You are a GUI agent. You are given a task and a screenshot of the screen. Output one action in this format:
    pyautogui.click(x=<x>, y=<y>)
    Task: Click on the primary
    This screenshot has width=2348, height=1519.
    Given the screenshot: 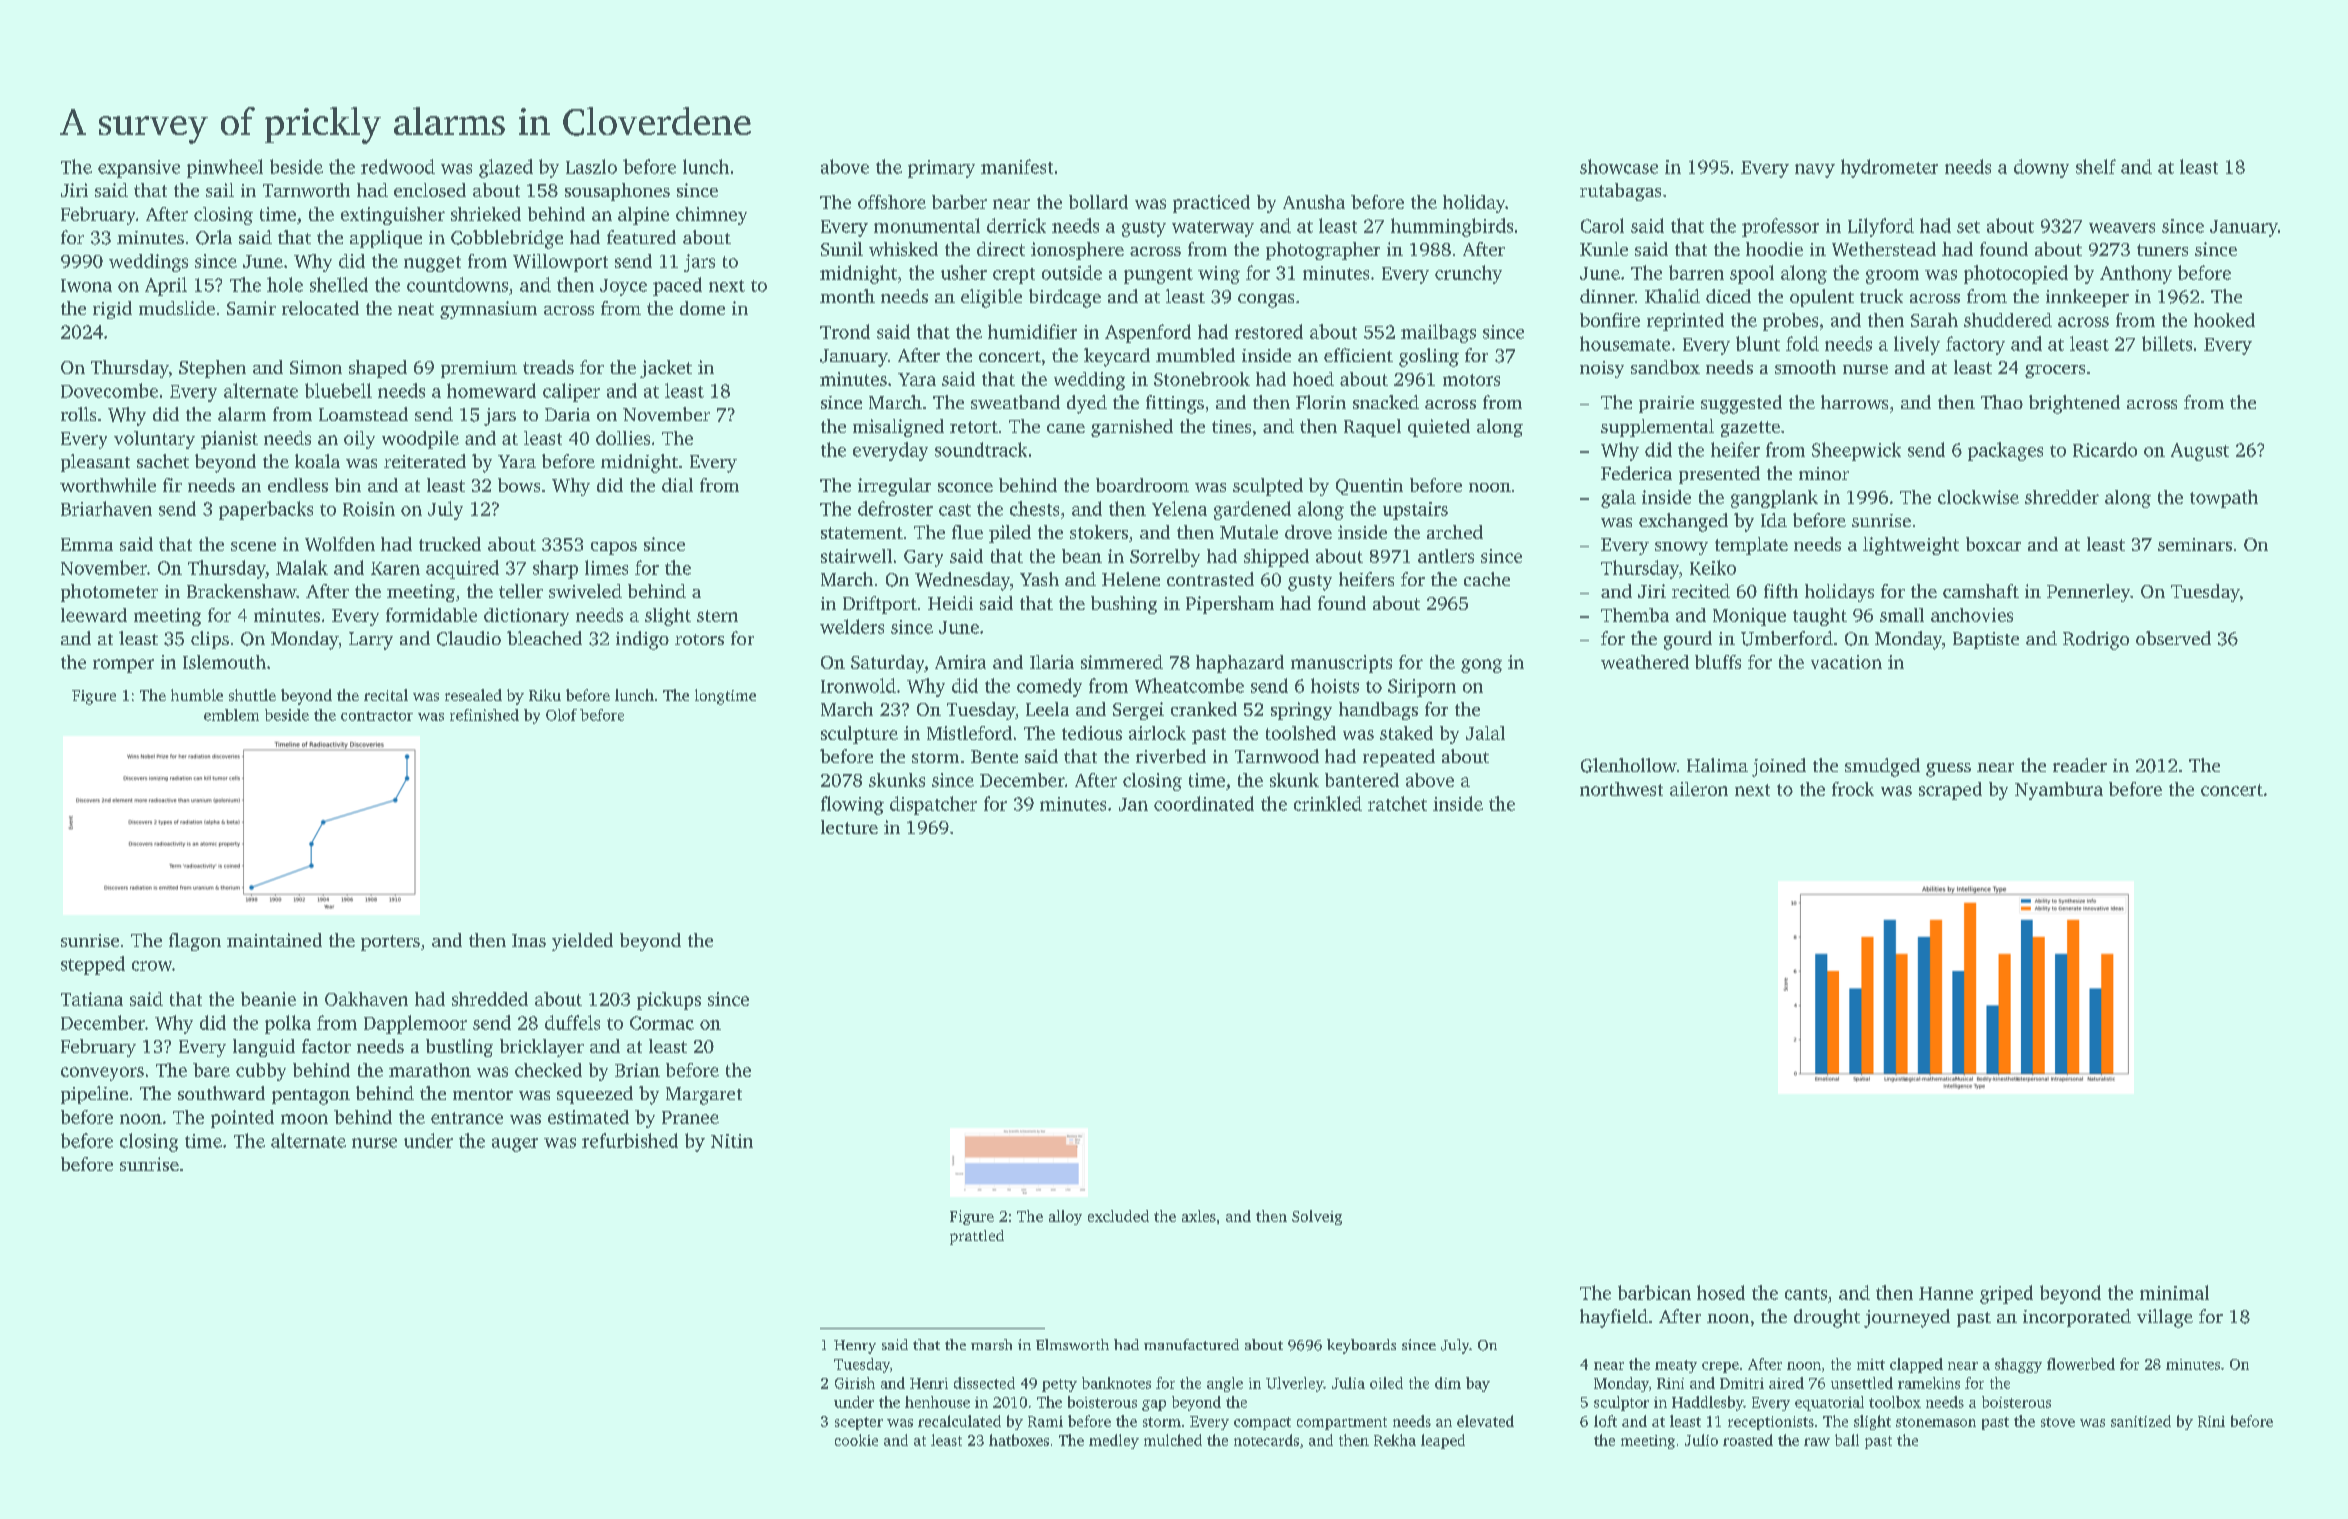 What is the action you would take?
    pyautogui.click(x=941, y=169)
